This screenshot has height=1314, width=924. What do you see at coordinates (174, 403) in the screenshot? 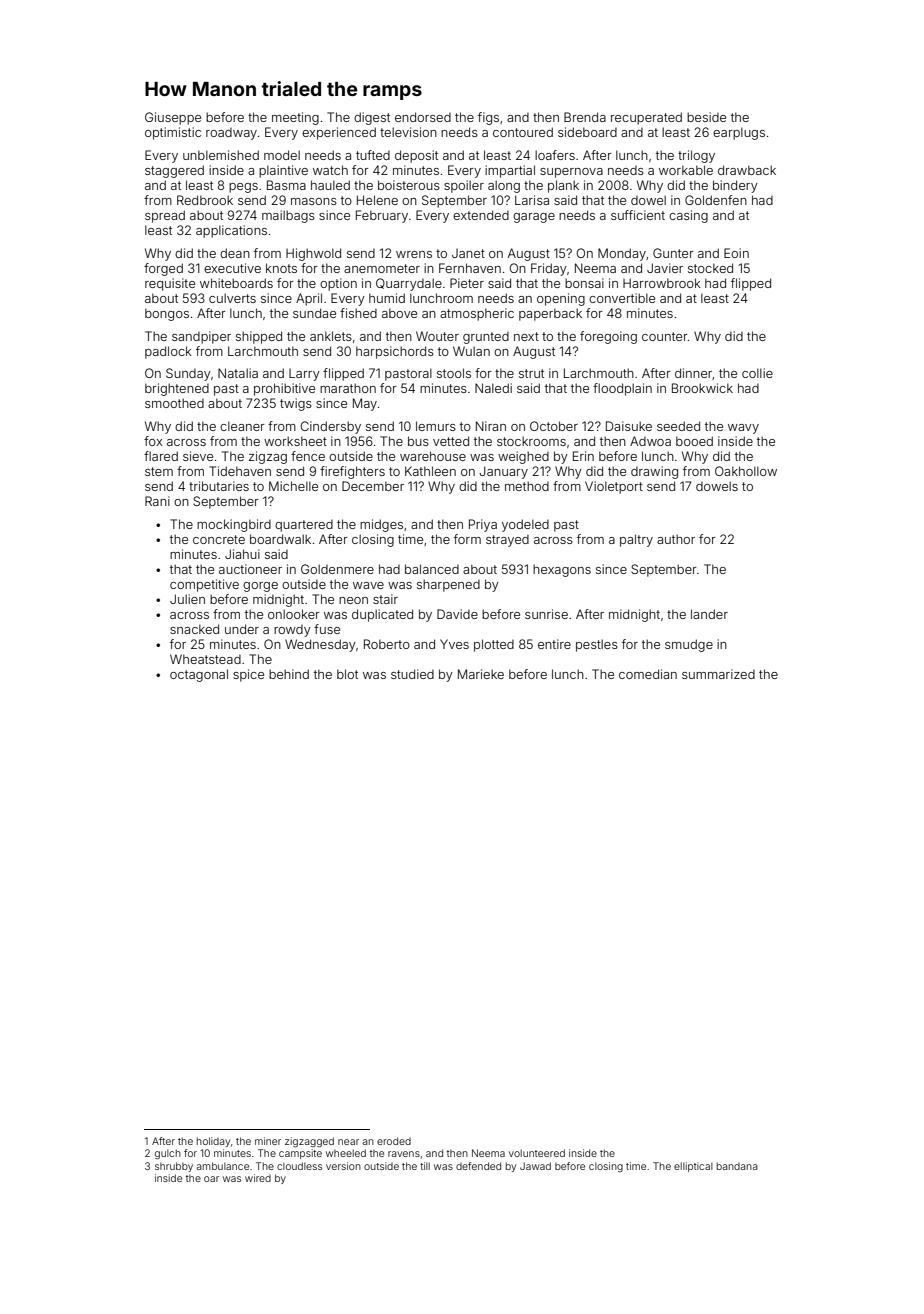
I see `smoothed` at bounding box center [174, 403].
